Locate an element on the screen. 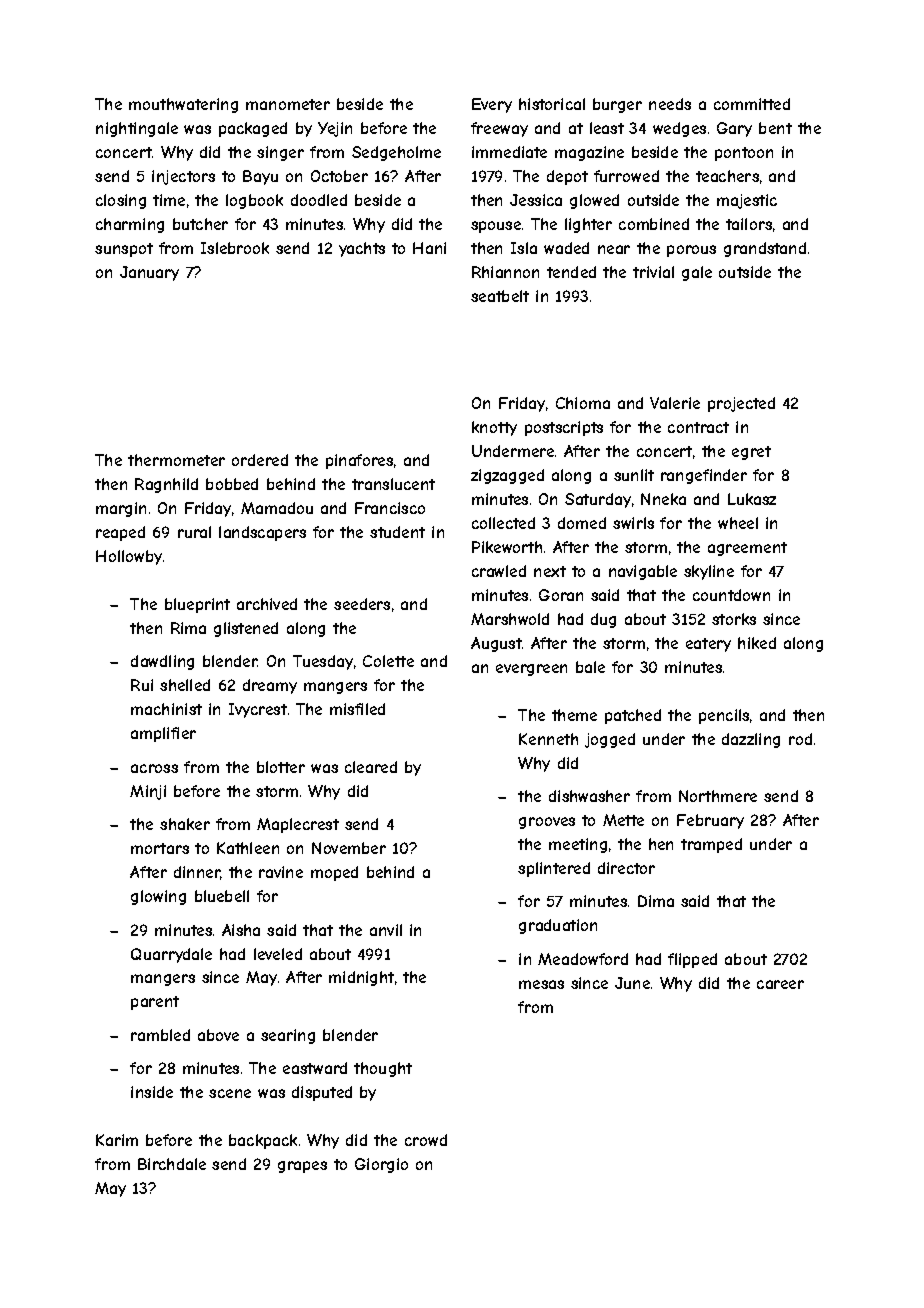 This screenshot has width=924, height=1308. committed is located at coordinates (752, 104).
